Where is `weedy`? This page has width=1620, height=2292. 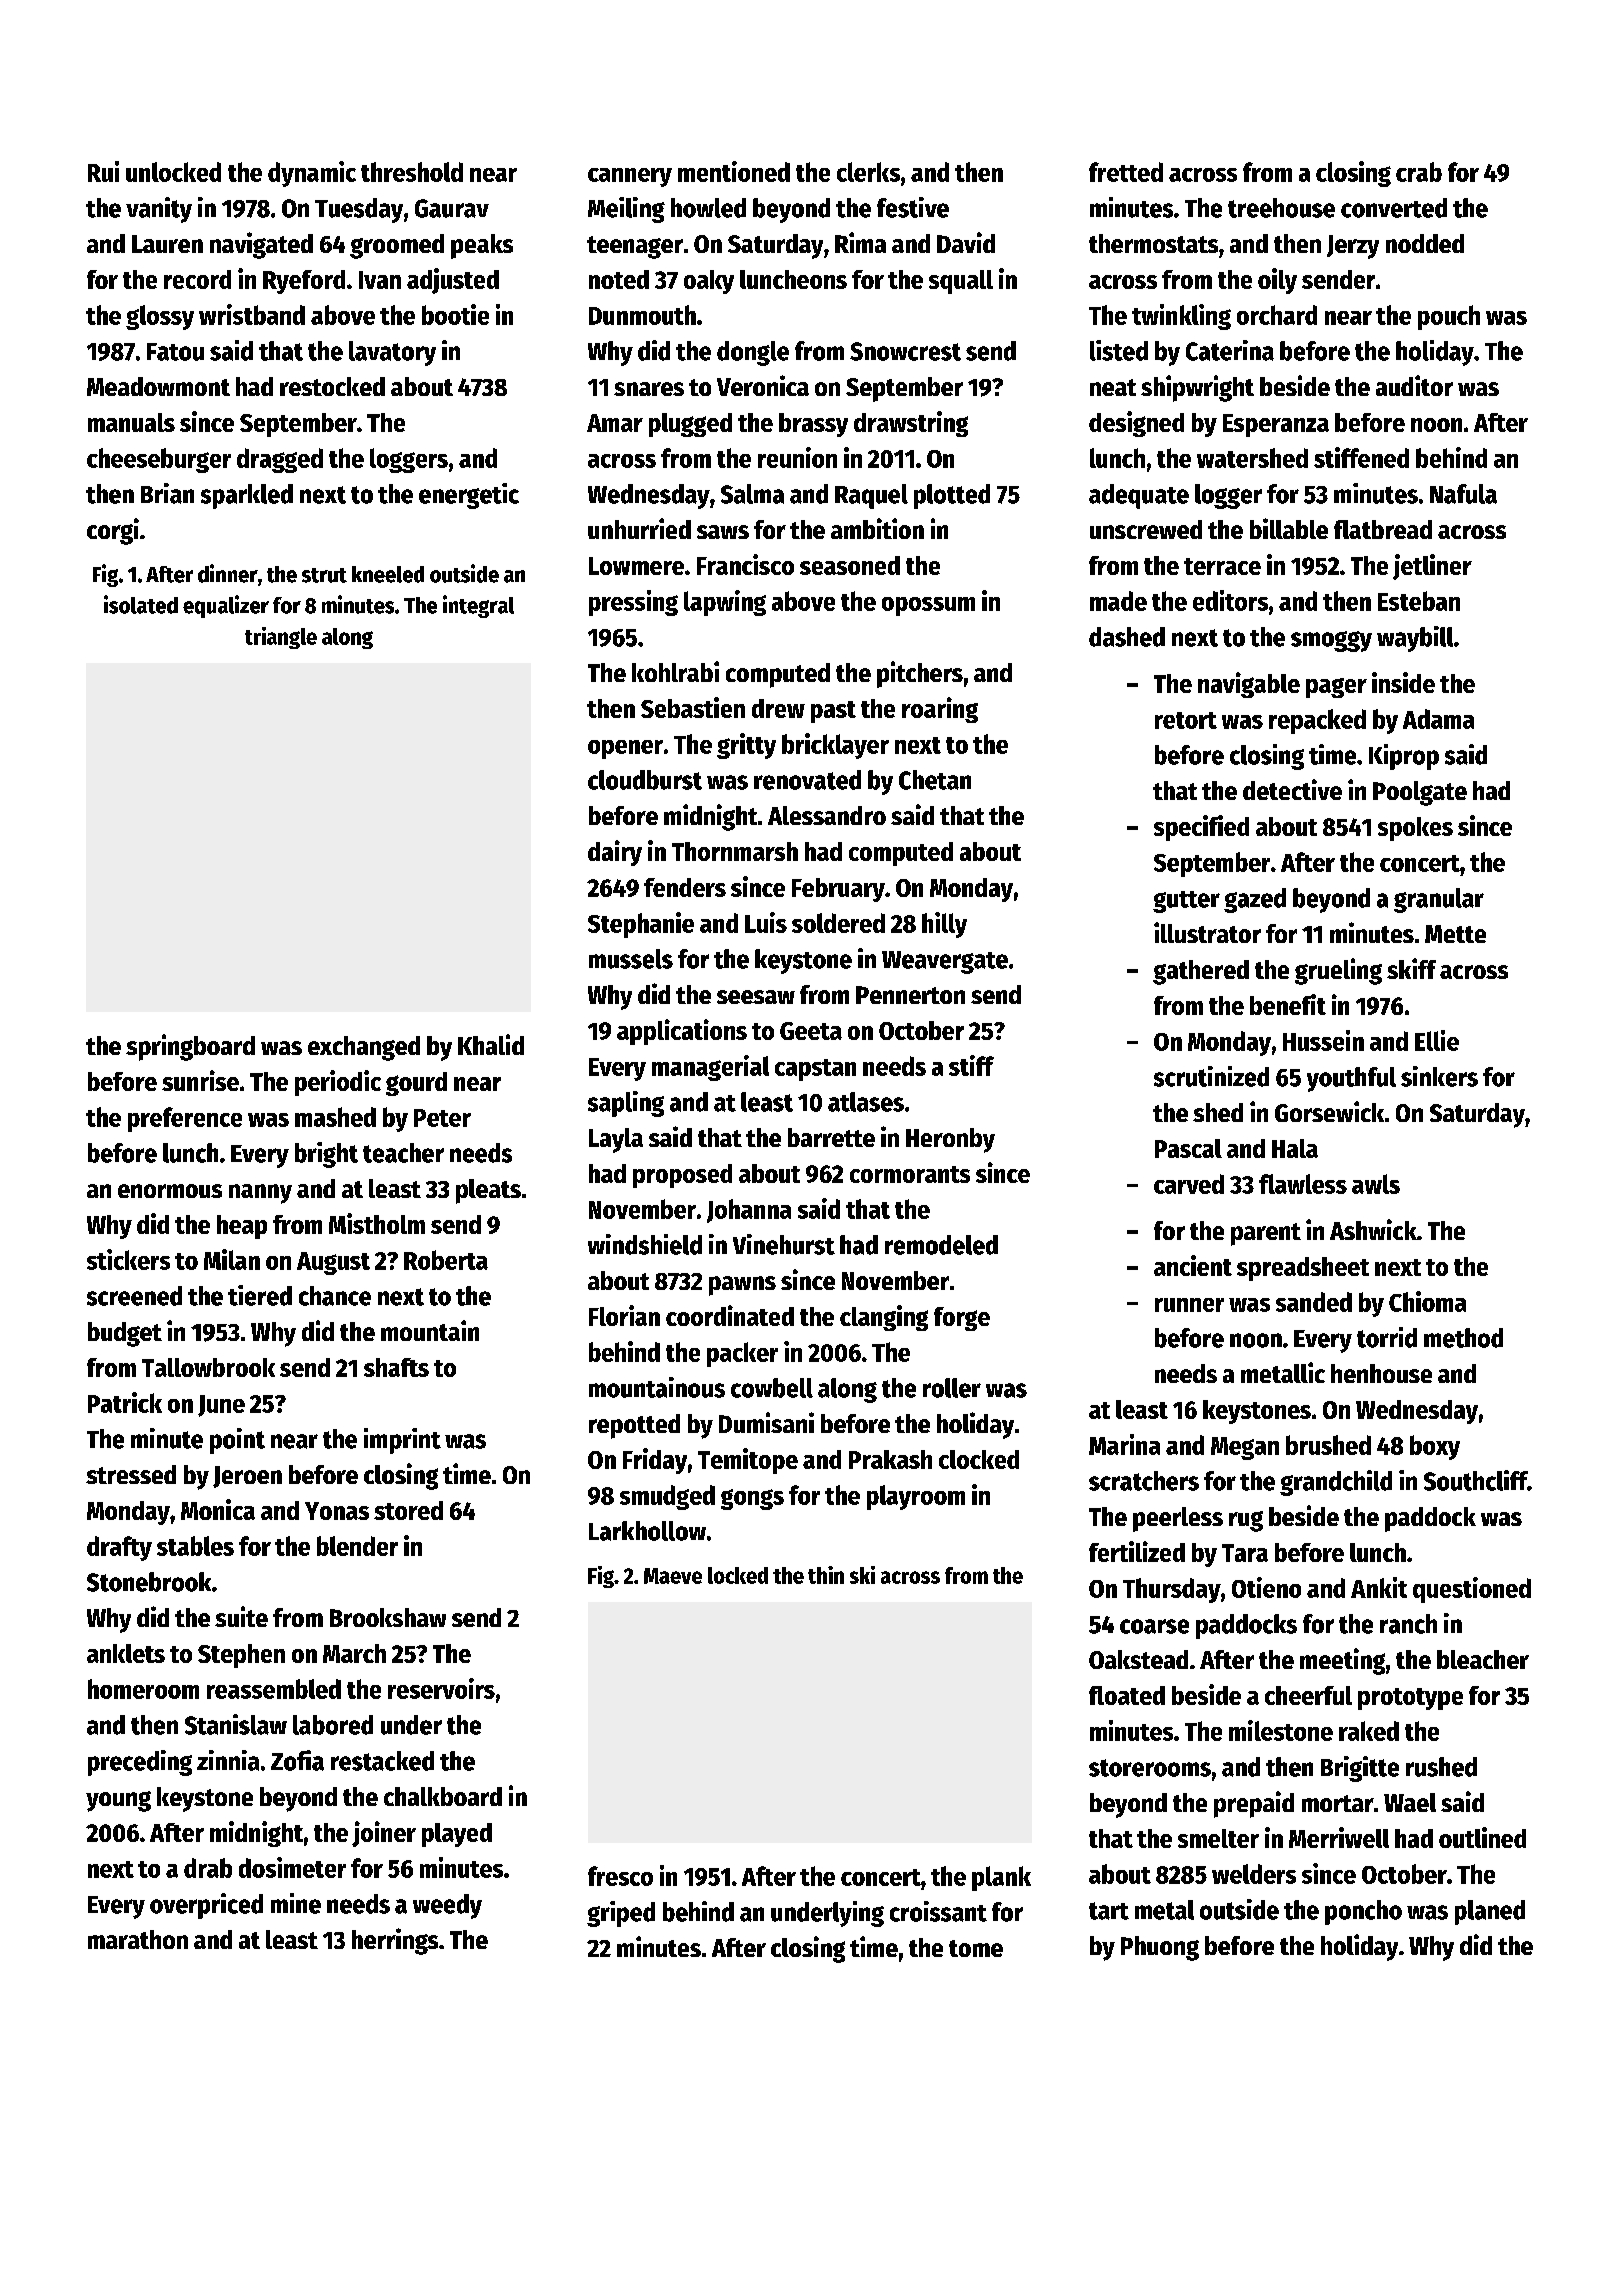
weedy is located at coordinates (447, 1906).
